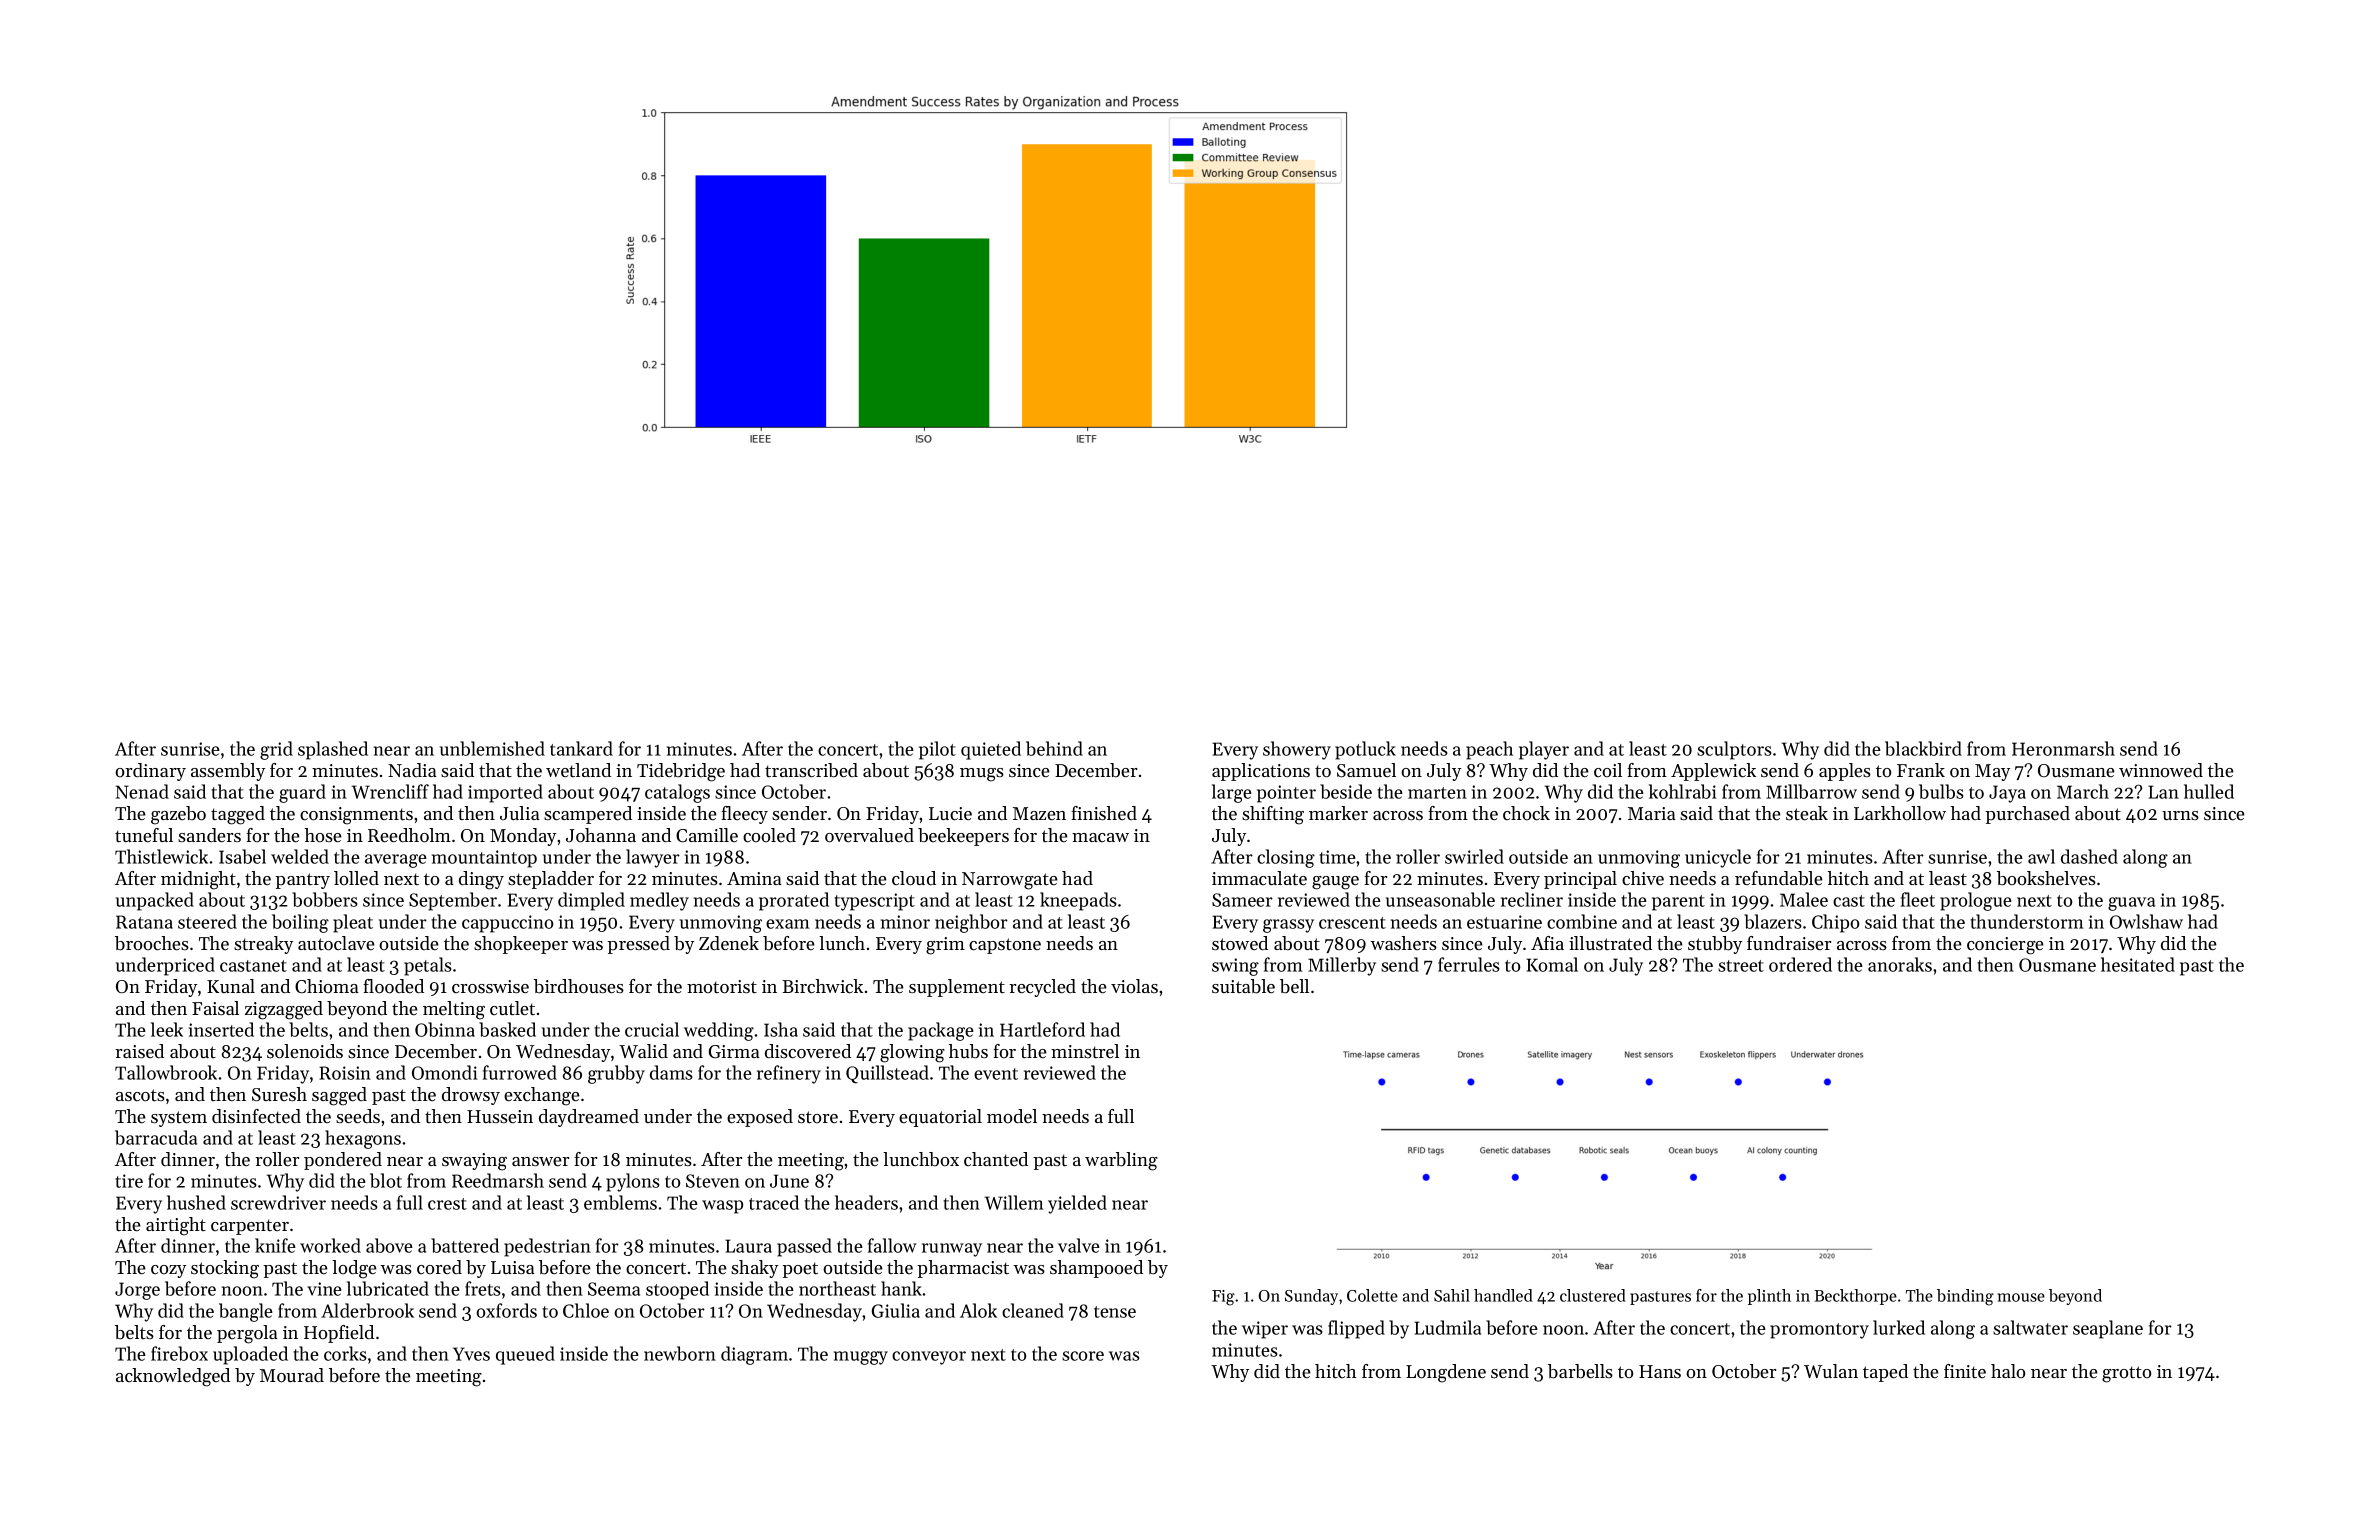  What do you see at coordinates (173, 1377) in the screenshot?
I see `acknowledged` at bounding box center [173, 1377].
